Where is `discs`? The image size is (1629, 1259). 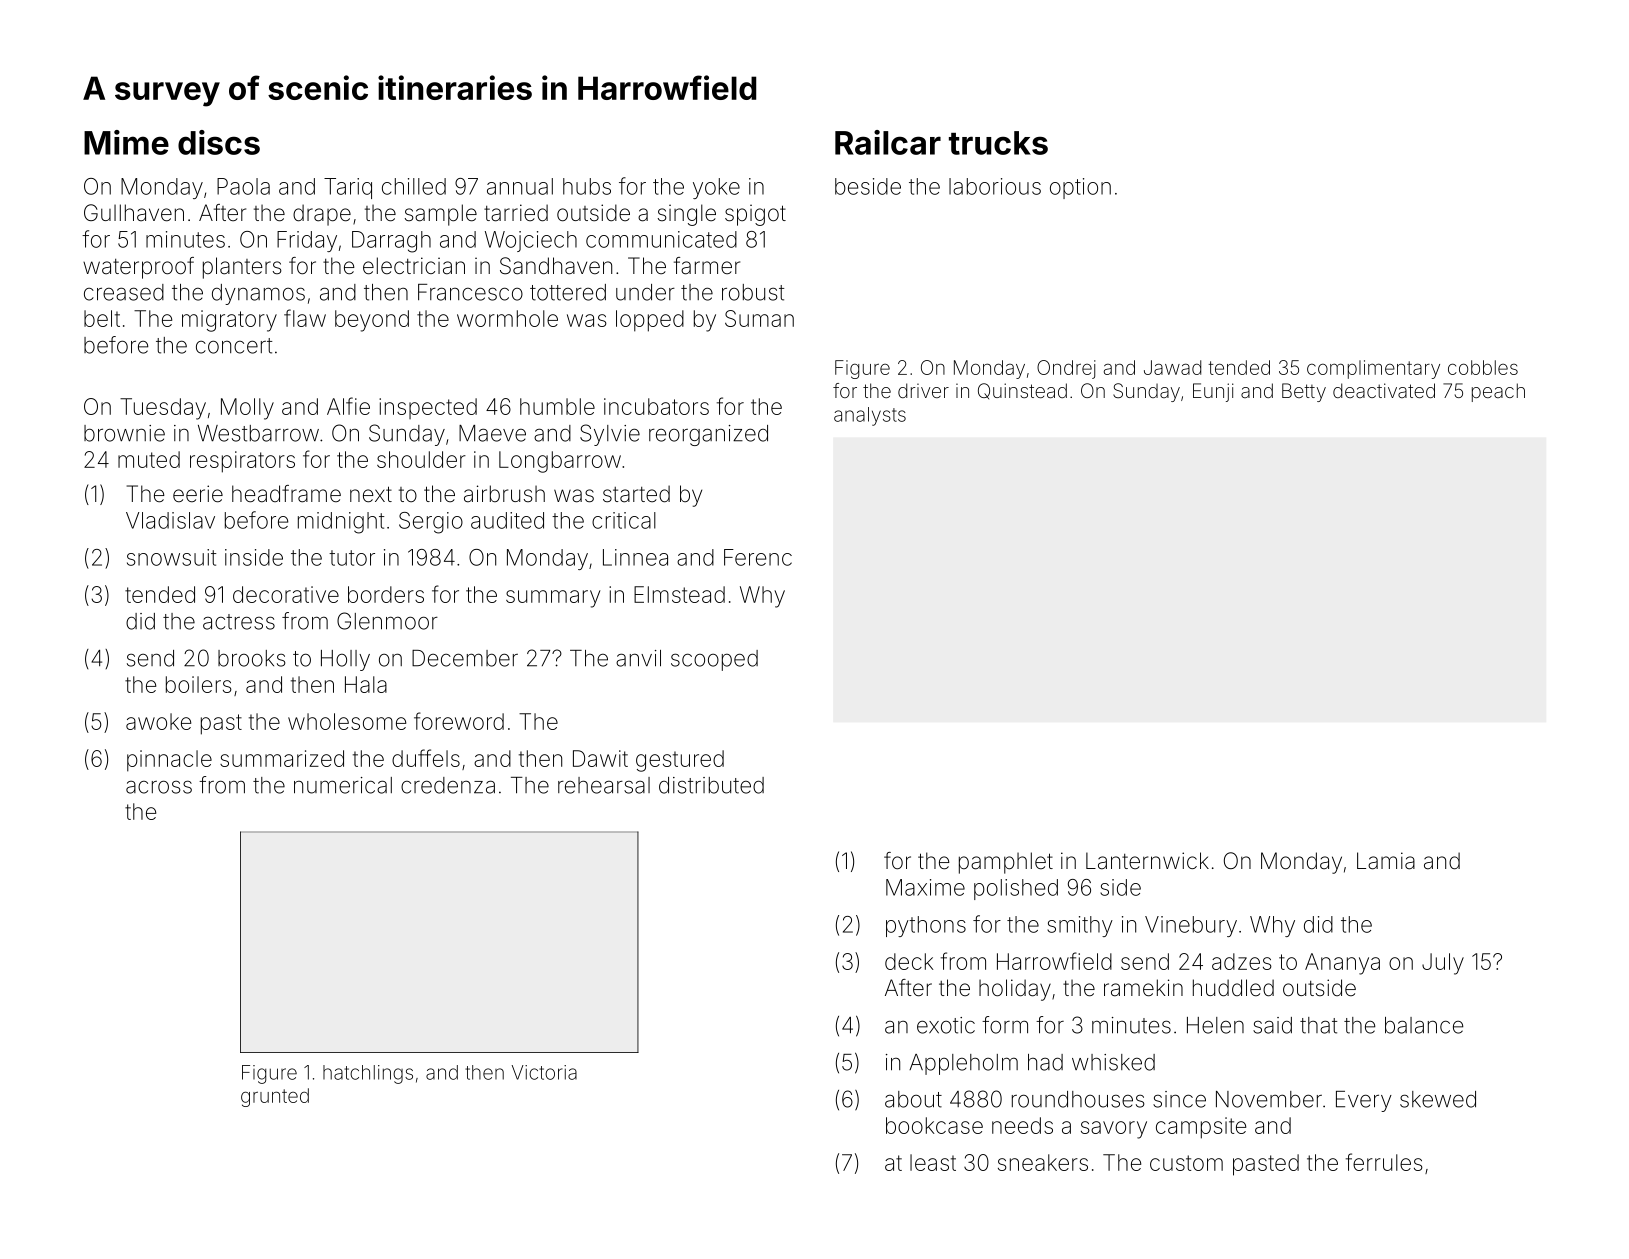 discs is located at coordinates (219, 142).
